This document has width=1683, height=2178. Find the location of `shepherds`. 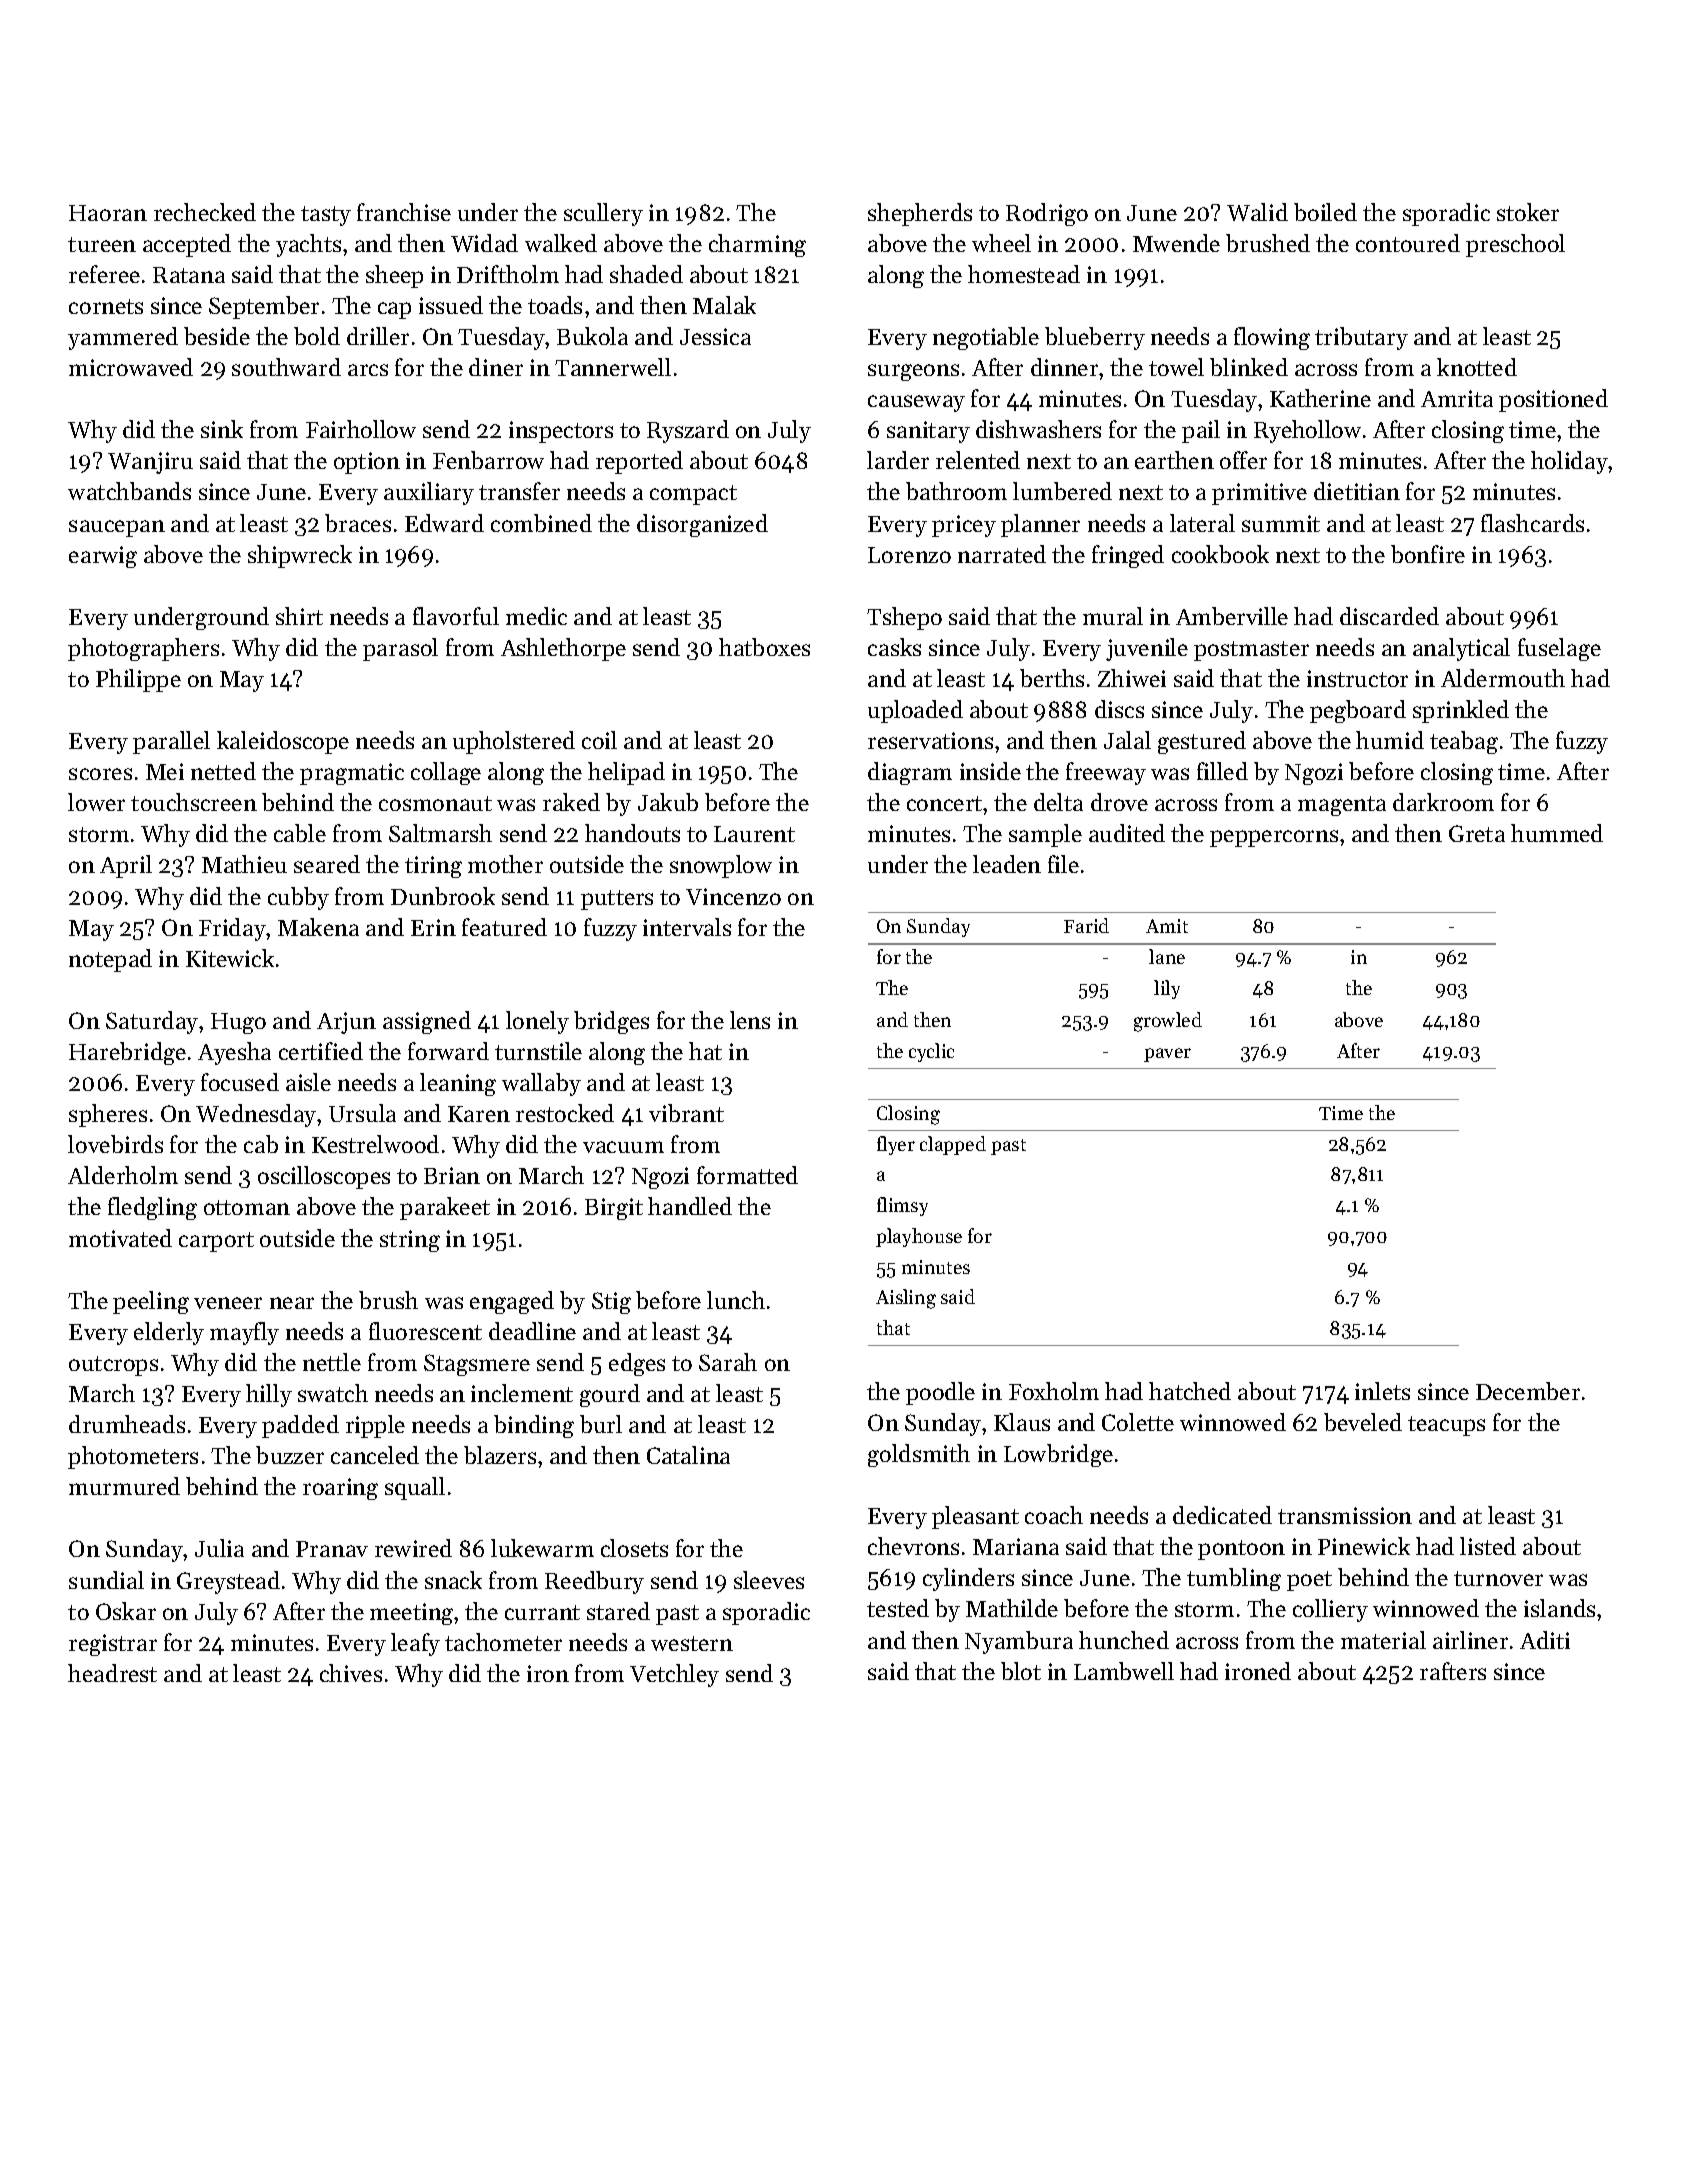

shepherds is located at coordinates (920, 214).
